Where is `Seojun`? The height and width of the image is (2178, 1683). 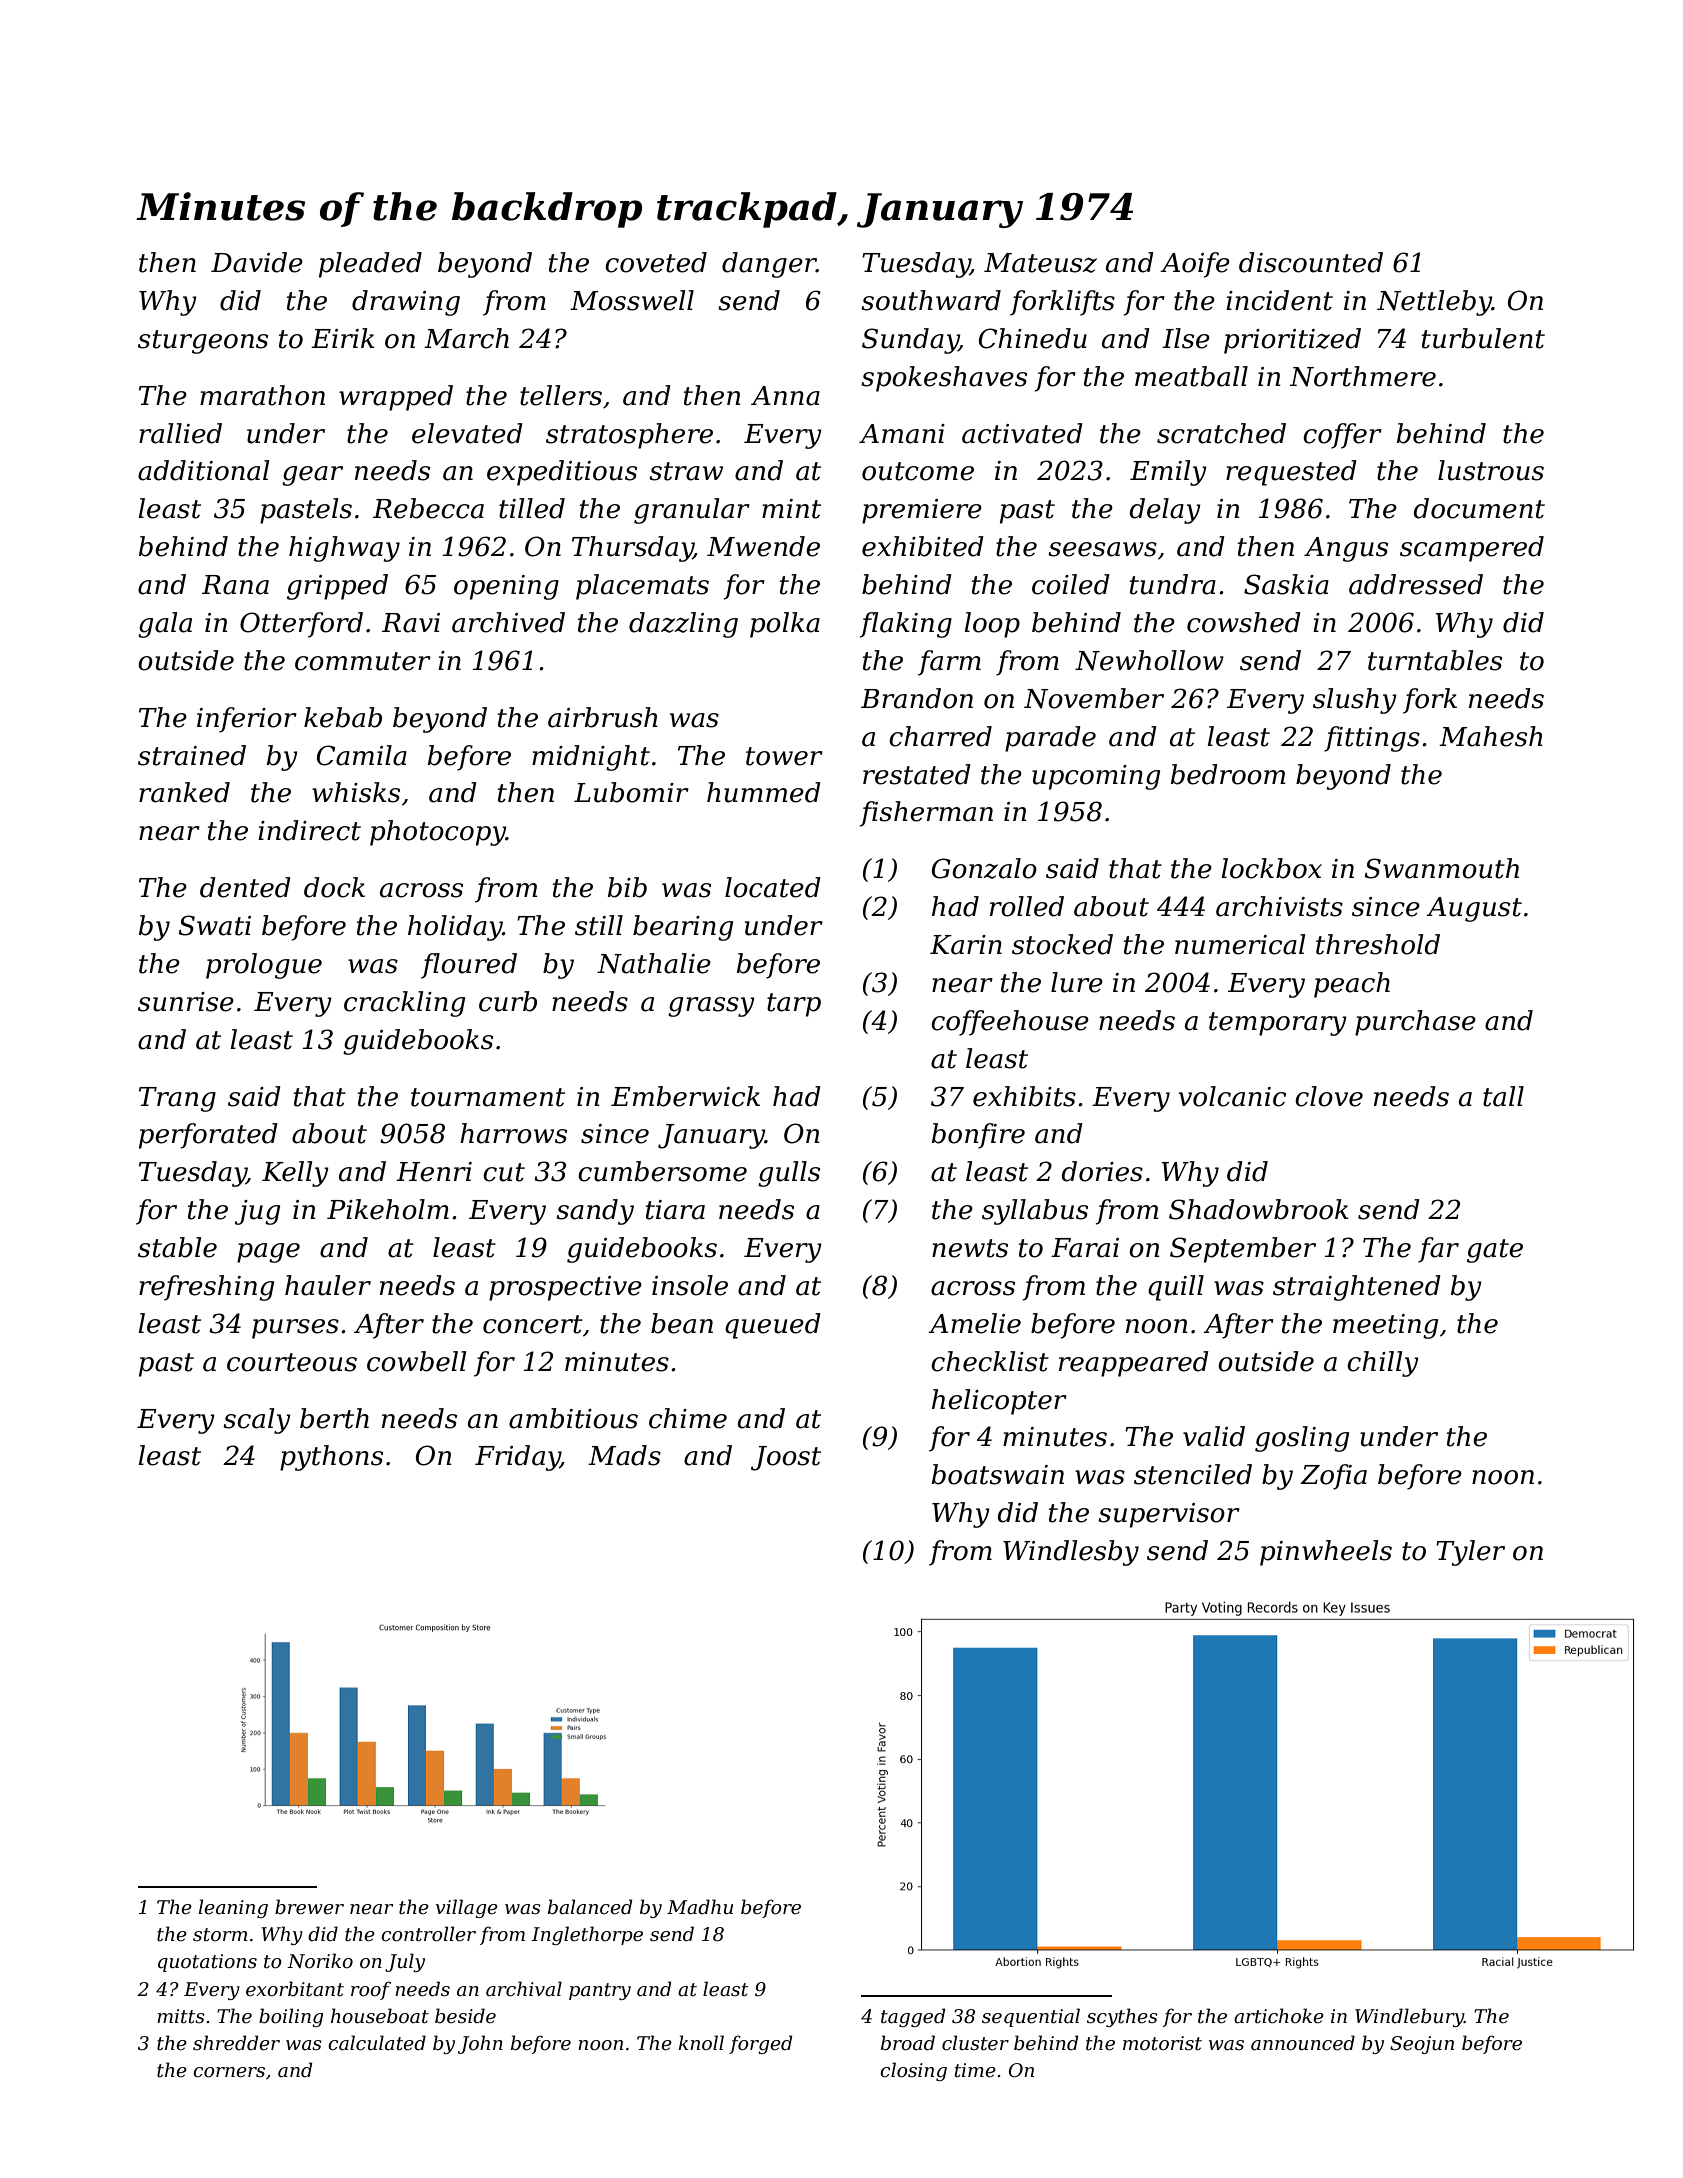
Seojun is located at coordinates (1422, 2045).
